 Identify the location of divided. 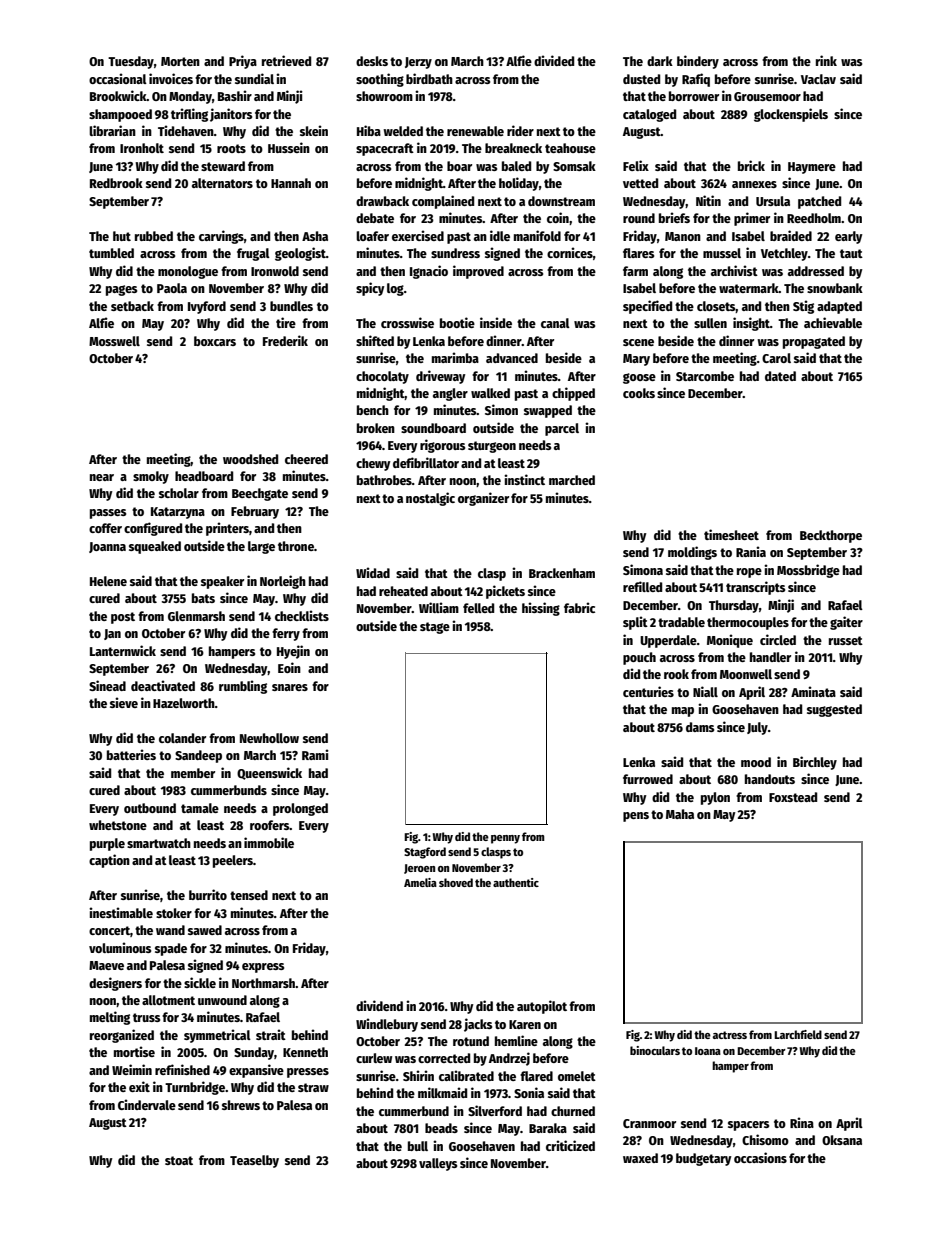
(554, 60).
